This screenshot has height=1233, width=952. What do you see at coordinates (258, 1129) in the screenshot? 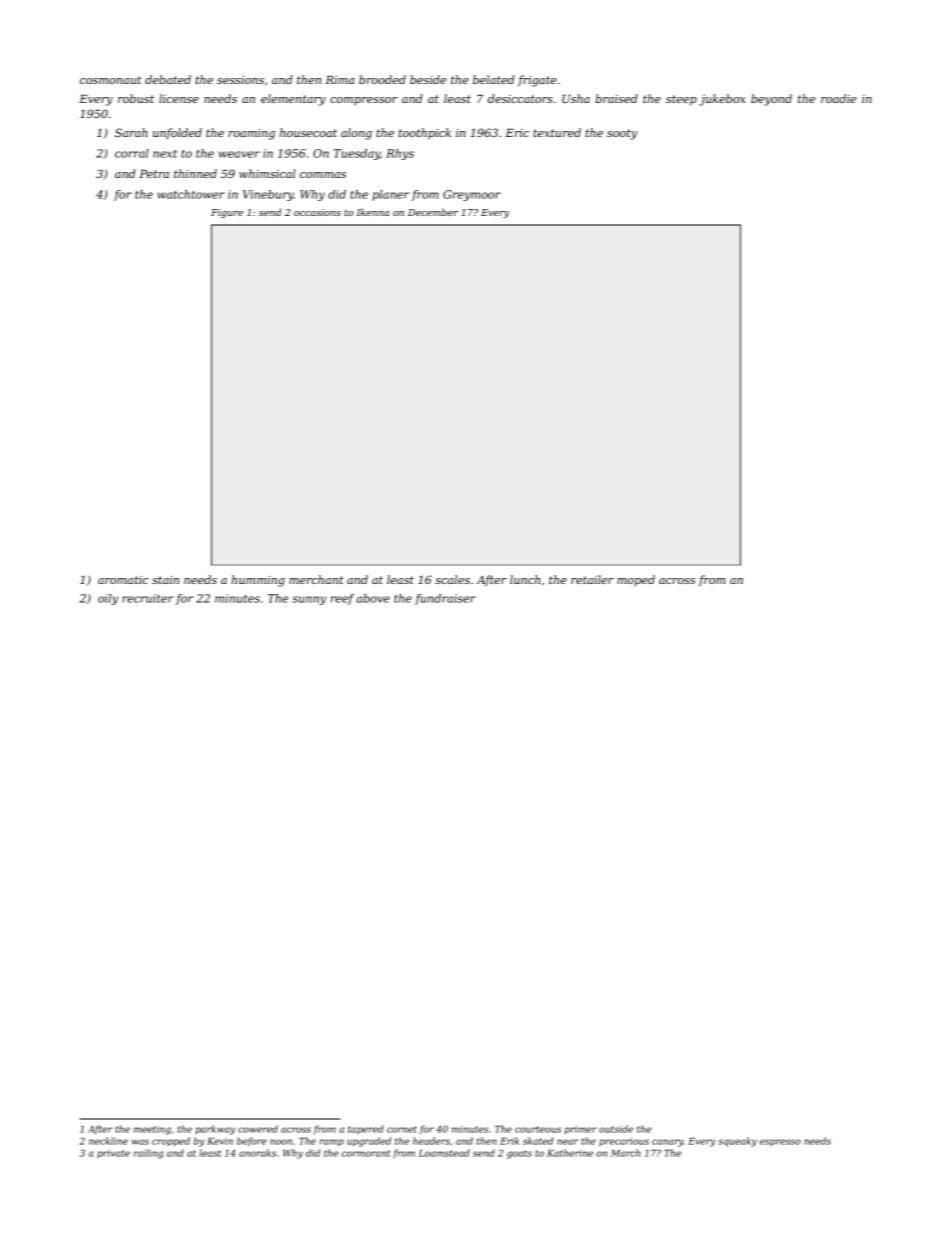
I see `cowered` at bounding box center [258, 1129].
